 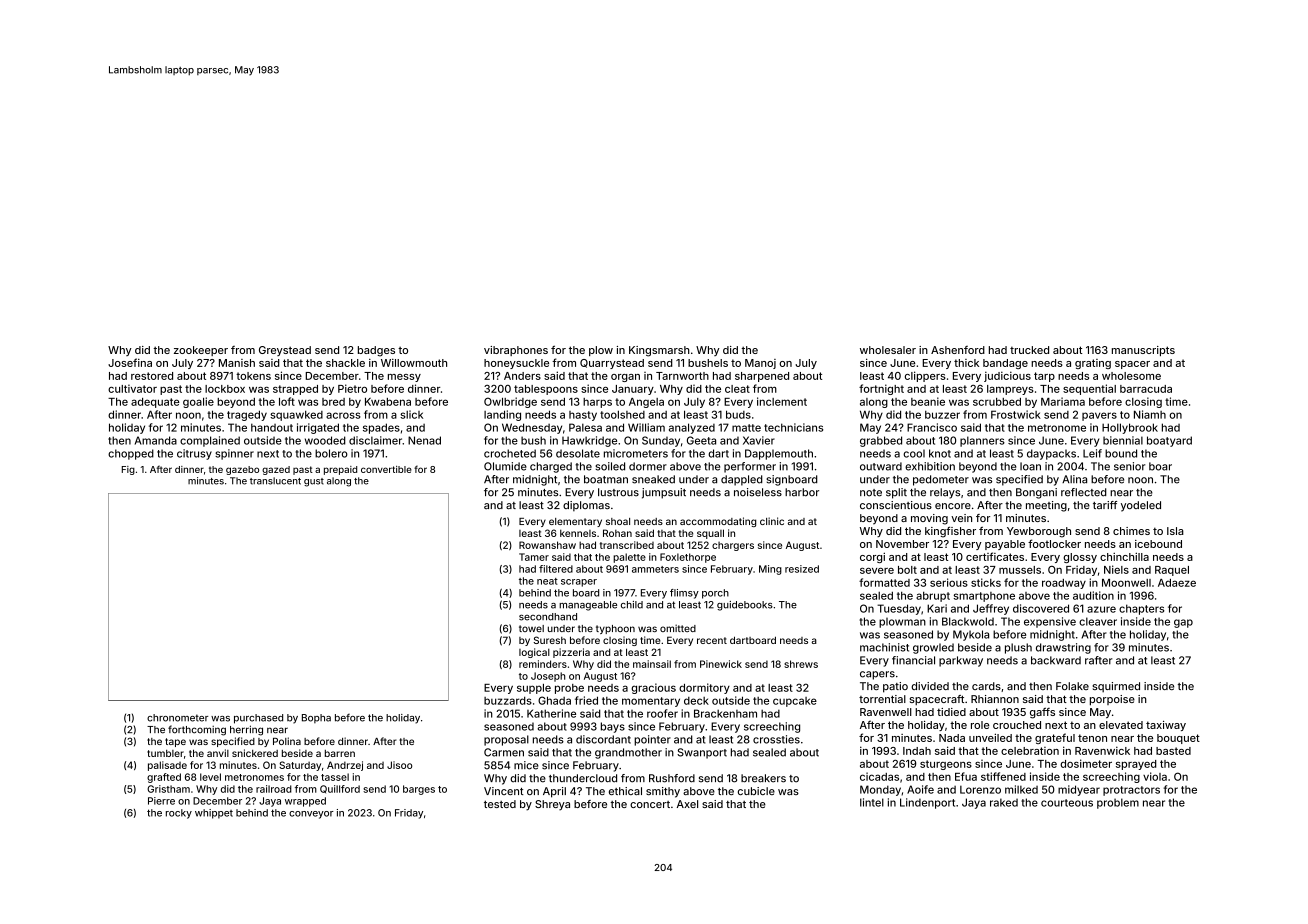 What do you see at coordinates (655, 569) in the screenshot?
I see `ammeters` at bounding box center [655, 569].
